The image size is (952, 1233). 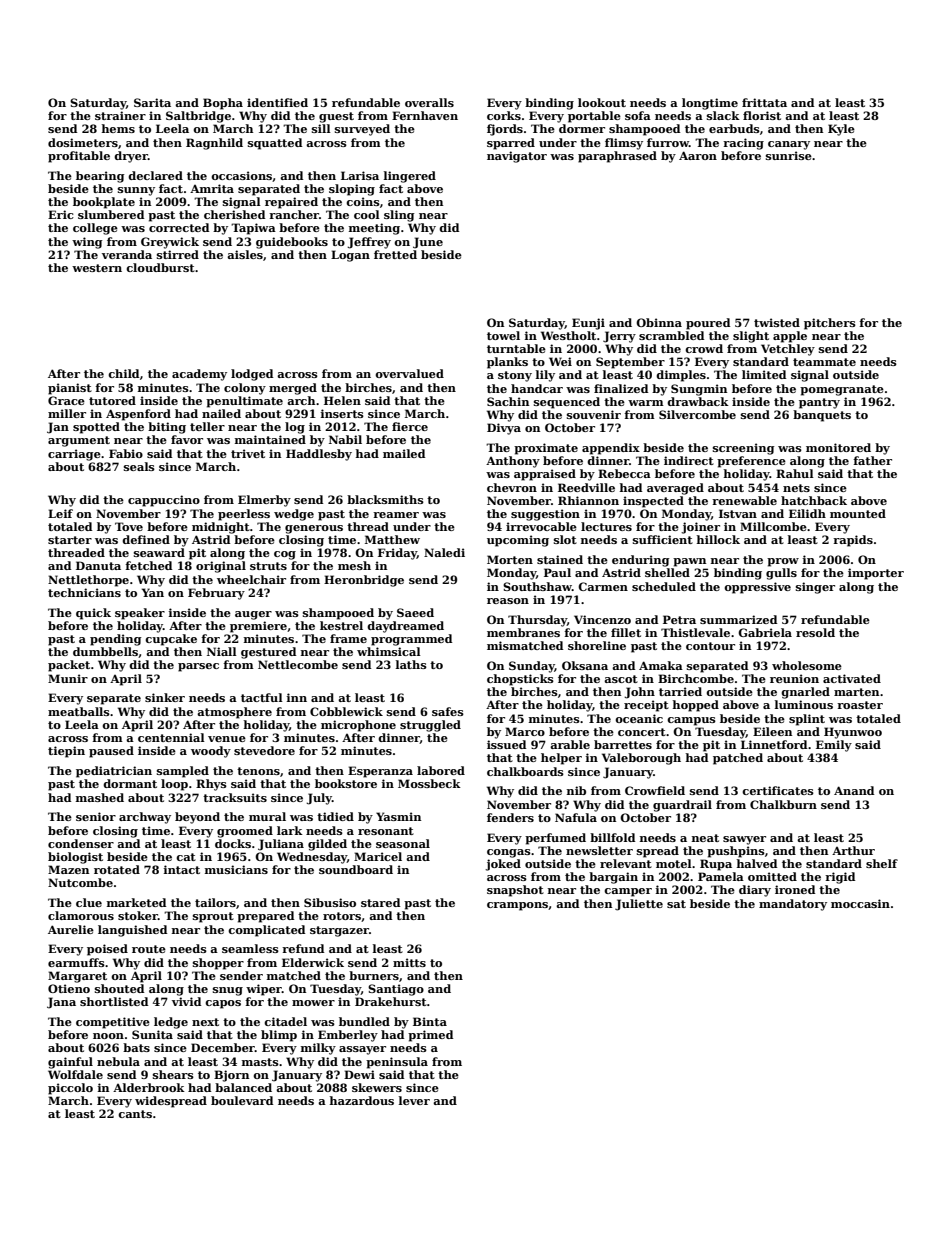 What do you see at coordinates (611, 449) in the document?
I see `appendix` at bounding box center [611, 449].
